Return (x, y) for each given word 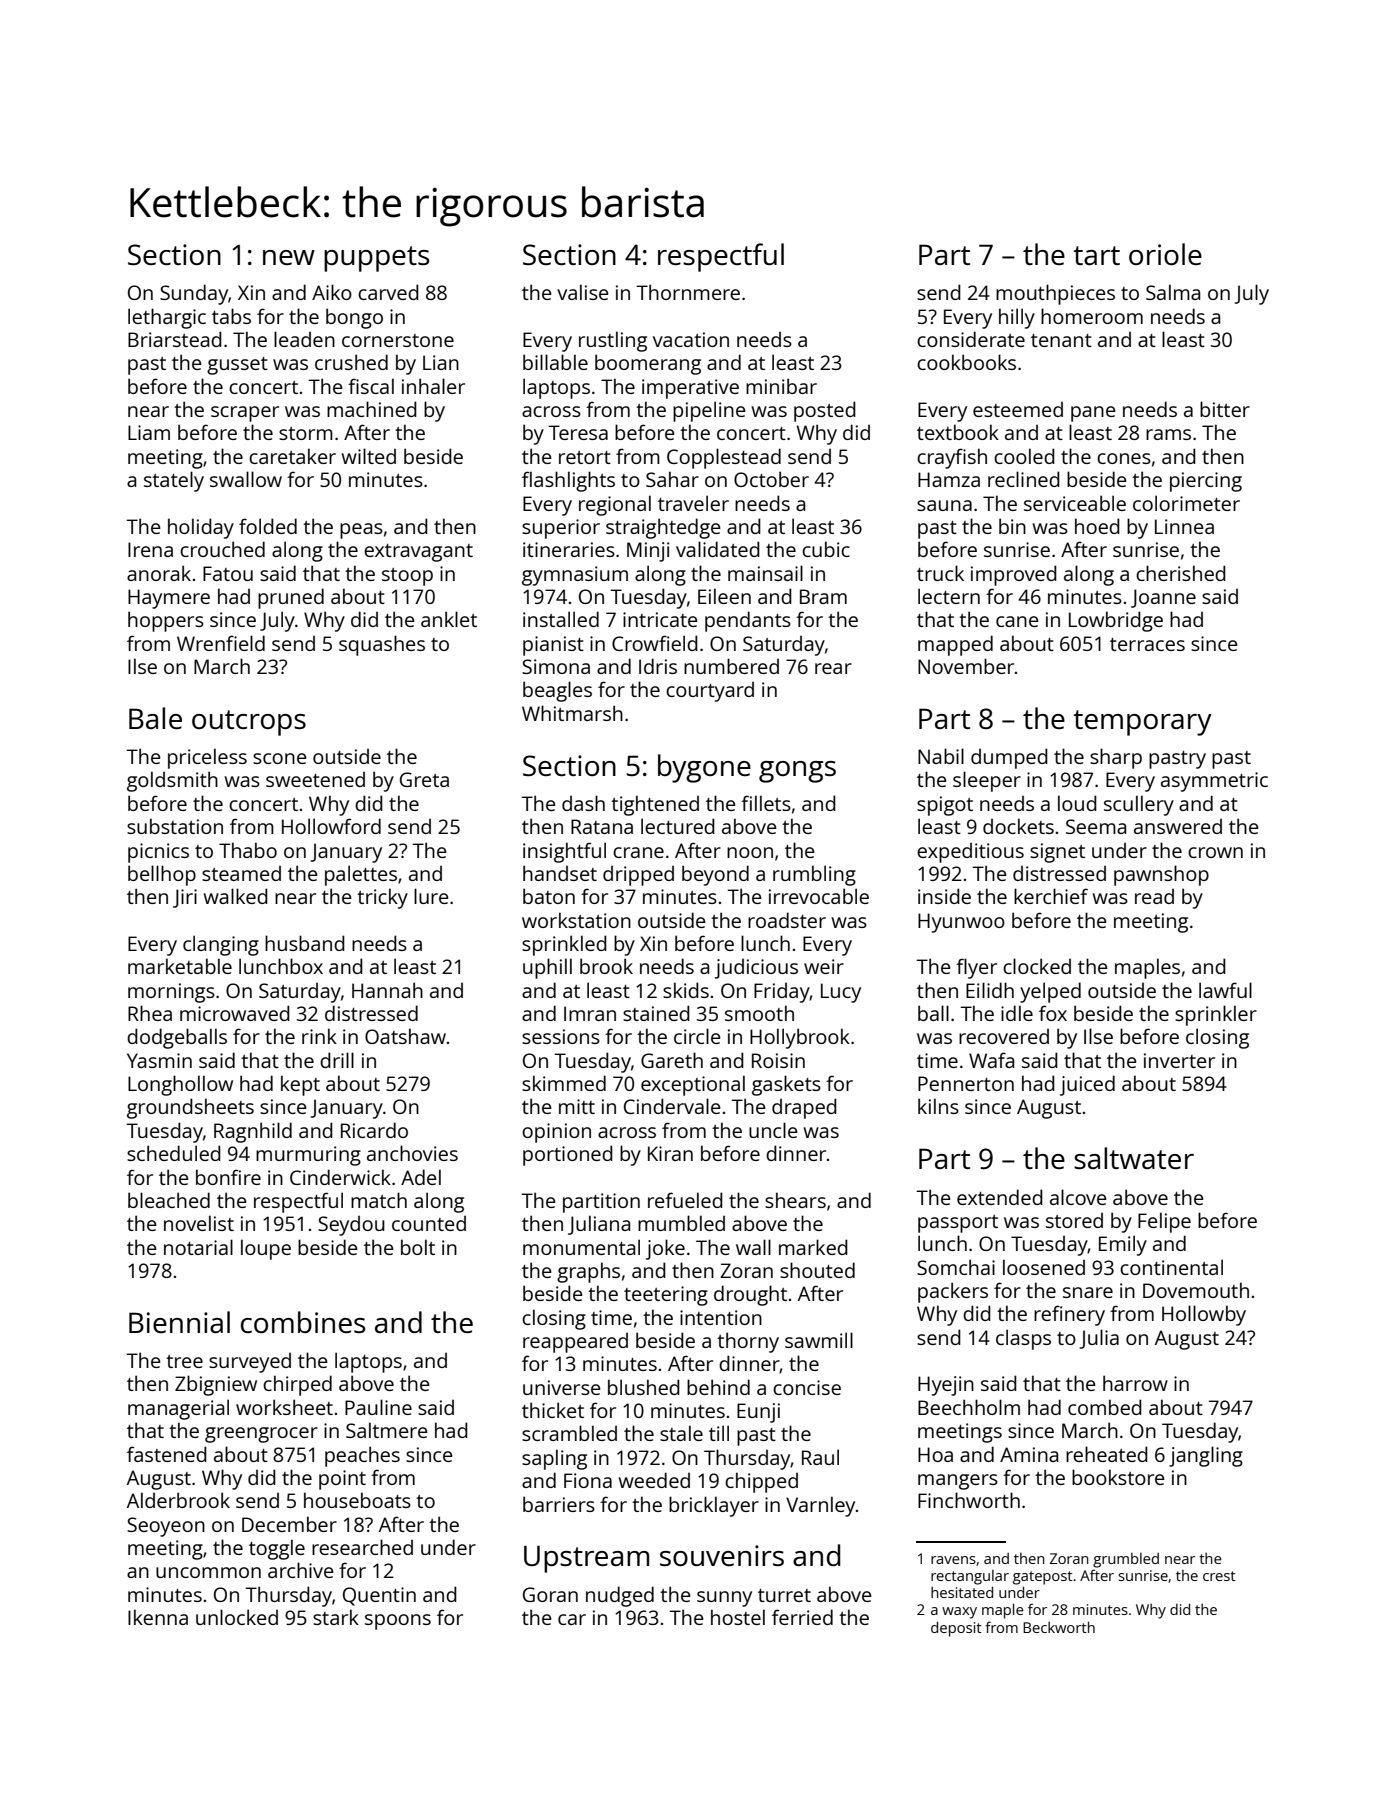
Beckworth (1059, 1627)
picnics (158, 853)
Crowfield (655, 643)
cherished (1181, 573)
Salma (1173, 292)
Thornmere (688, 292)
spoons (398, 1622)
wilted (369, 456)
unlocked (237, 1617)
